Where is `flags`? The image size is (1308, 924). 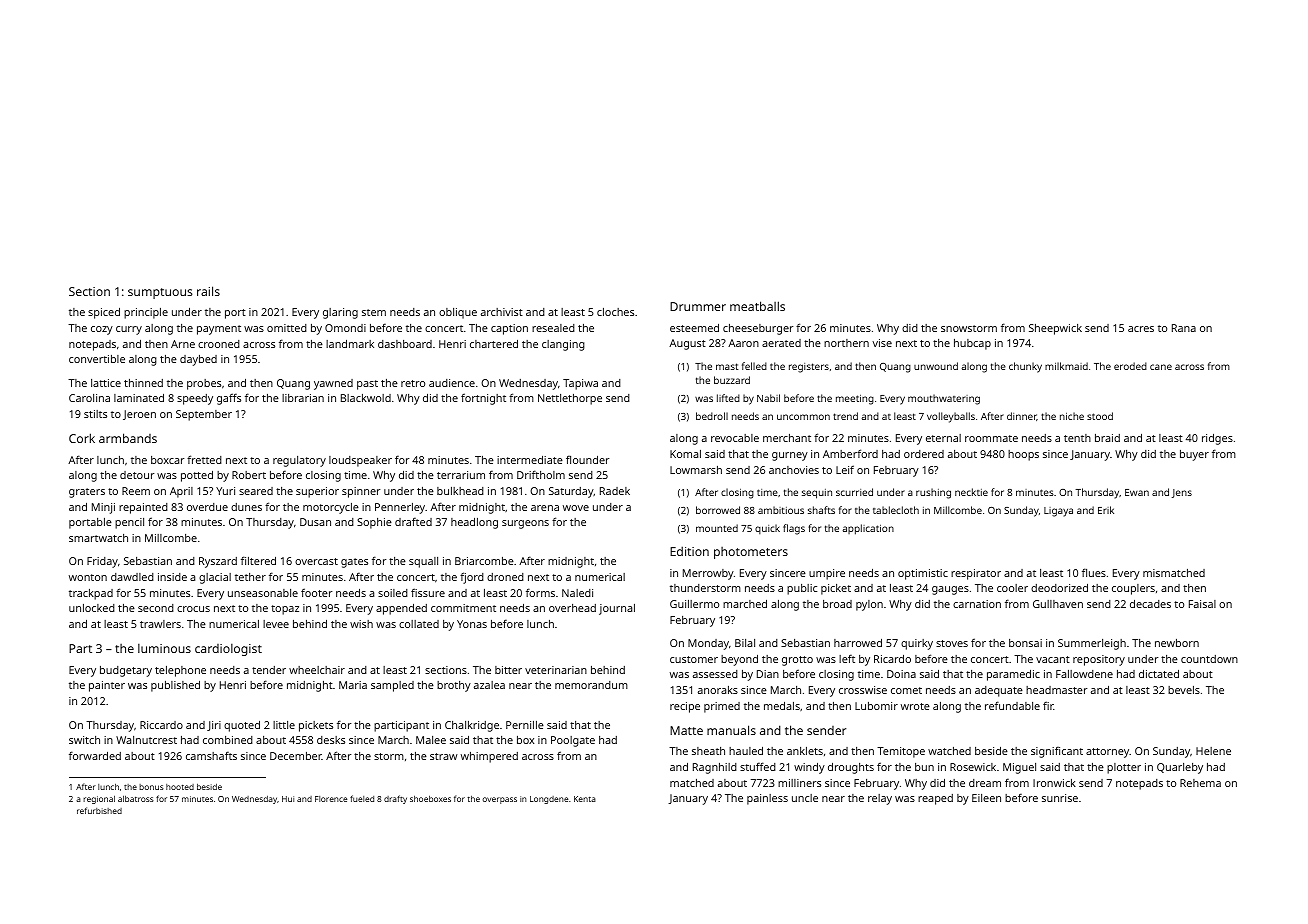 flags is located at coordinates (794, 529).
